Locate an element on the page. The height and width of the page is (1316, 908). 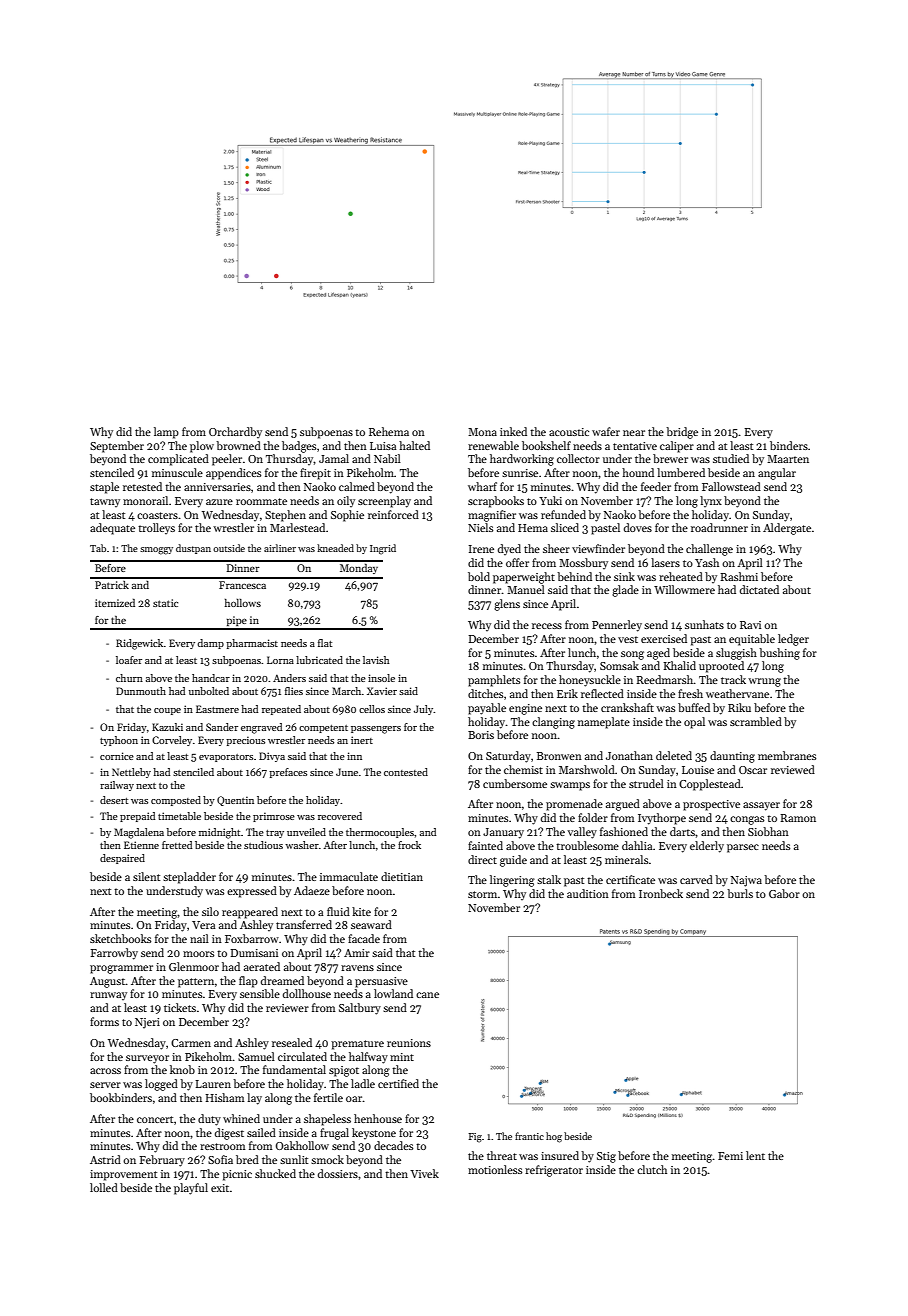
reviewer is located at coordinates (287, 1008).
